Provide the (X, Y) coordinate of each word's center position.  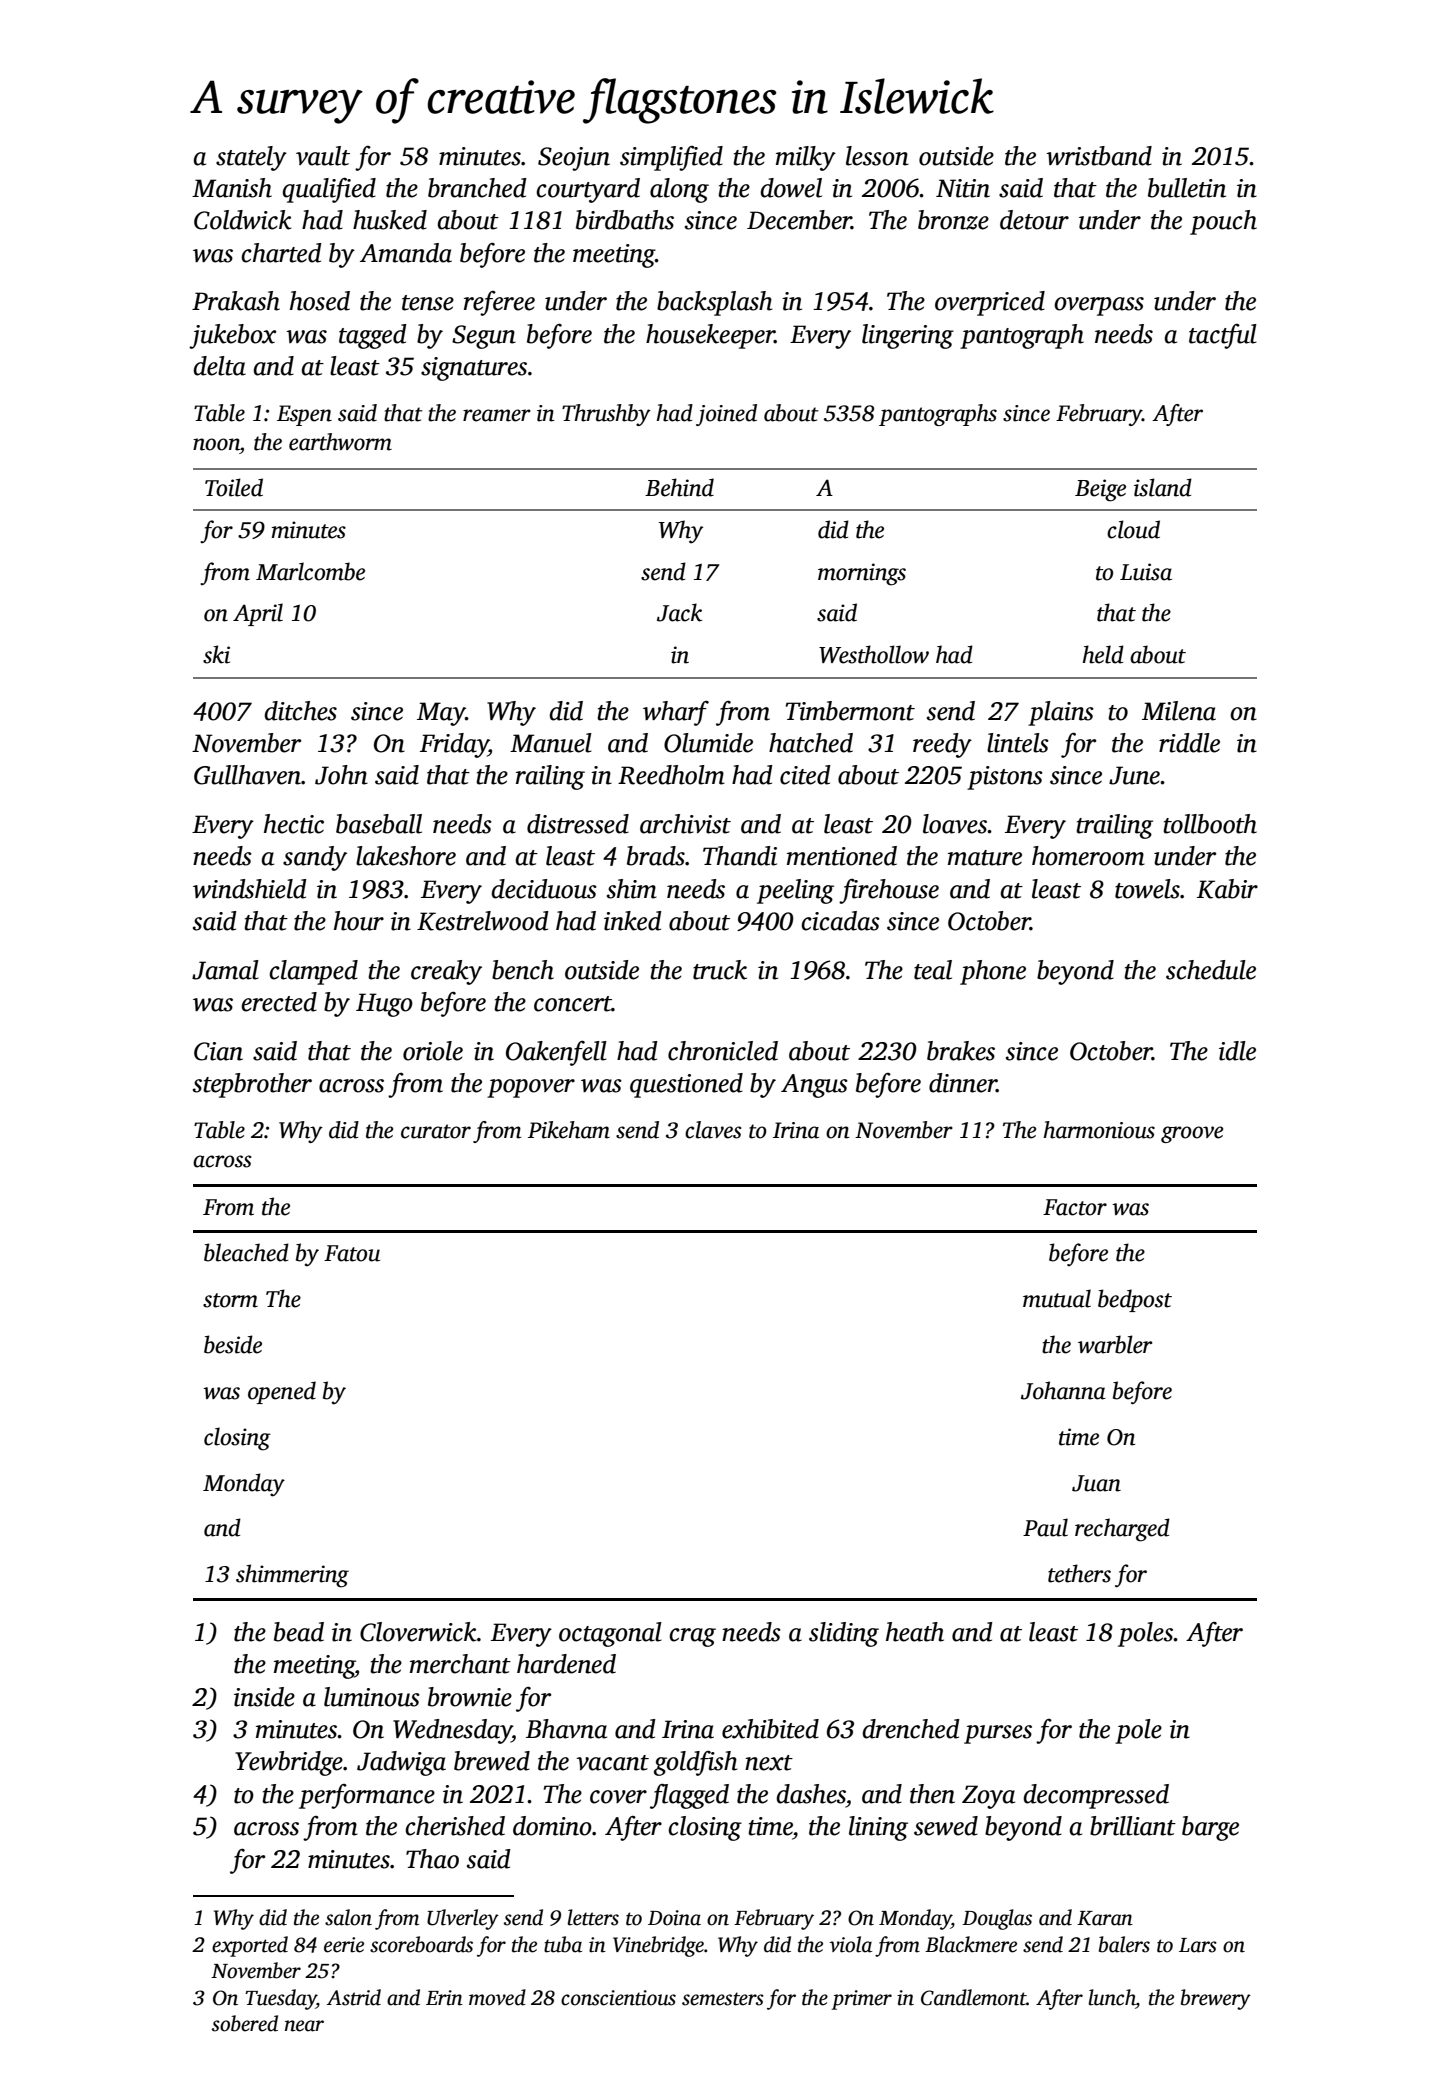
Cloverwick (418, 1632)
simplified (671, 158)
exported (250, 1946)
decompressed (1096, 1796)
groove (1192, 1134)
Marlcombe (310, 571)
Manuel (551, 743)
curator (436, 1131)
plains (1061, 713)
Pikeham (569, 1130)
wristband (1099, 156)
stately (251, 158)
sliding (844, 1634)
